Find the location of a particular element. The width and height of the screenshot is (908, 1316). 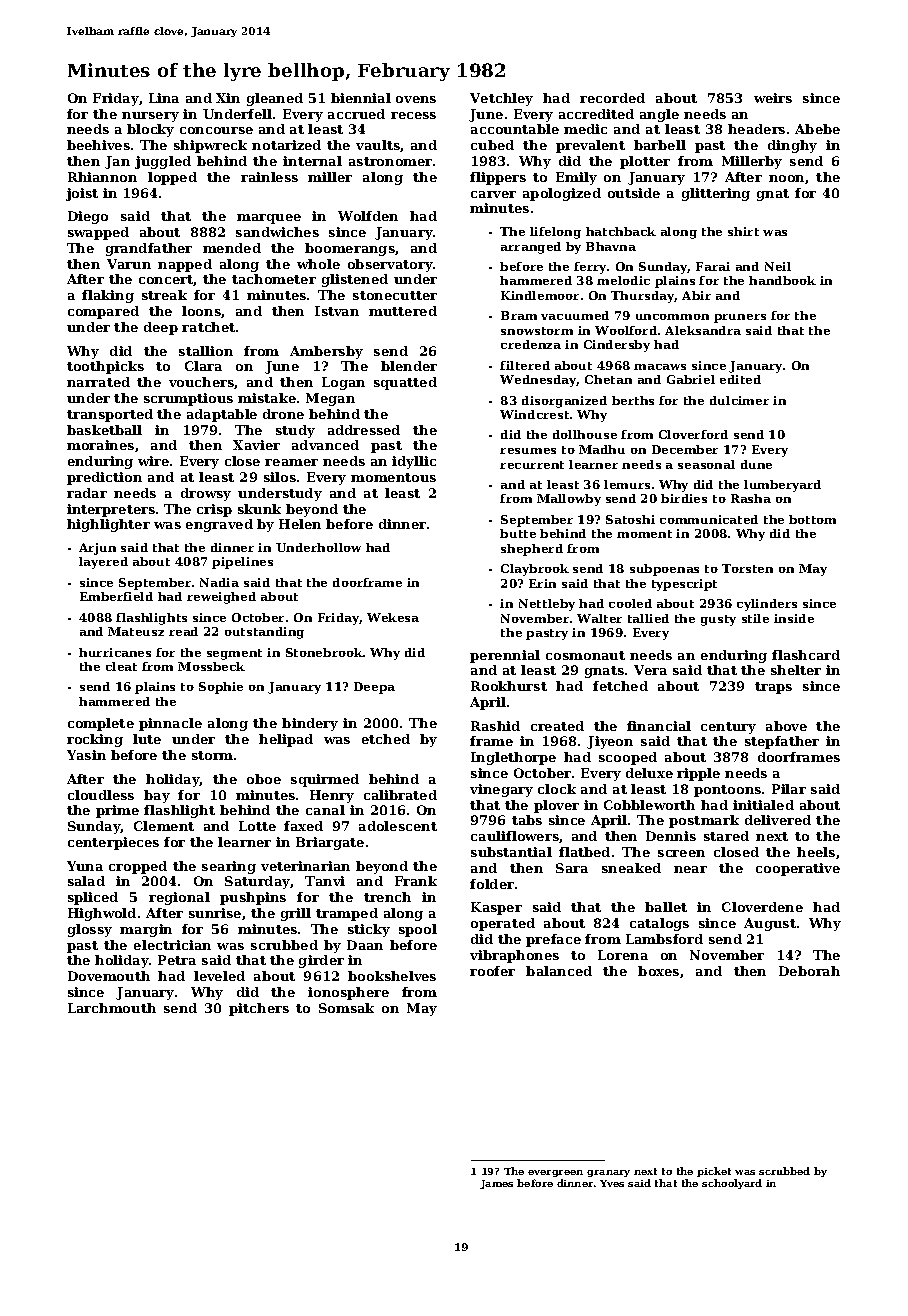

girder is located at coordinates (321, 961).
